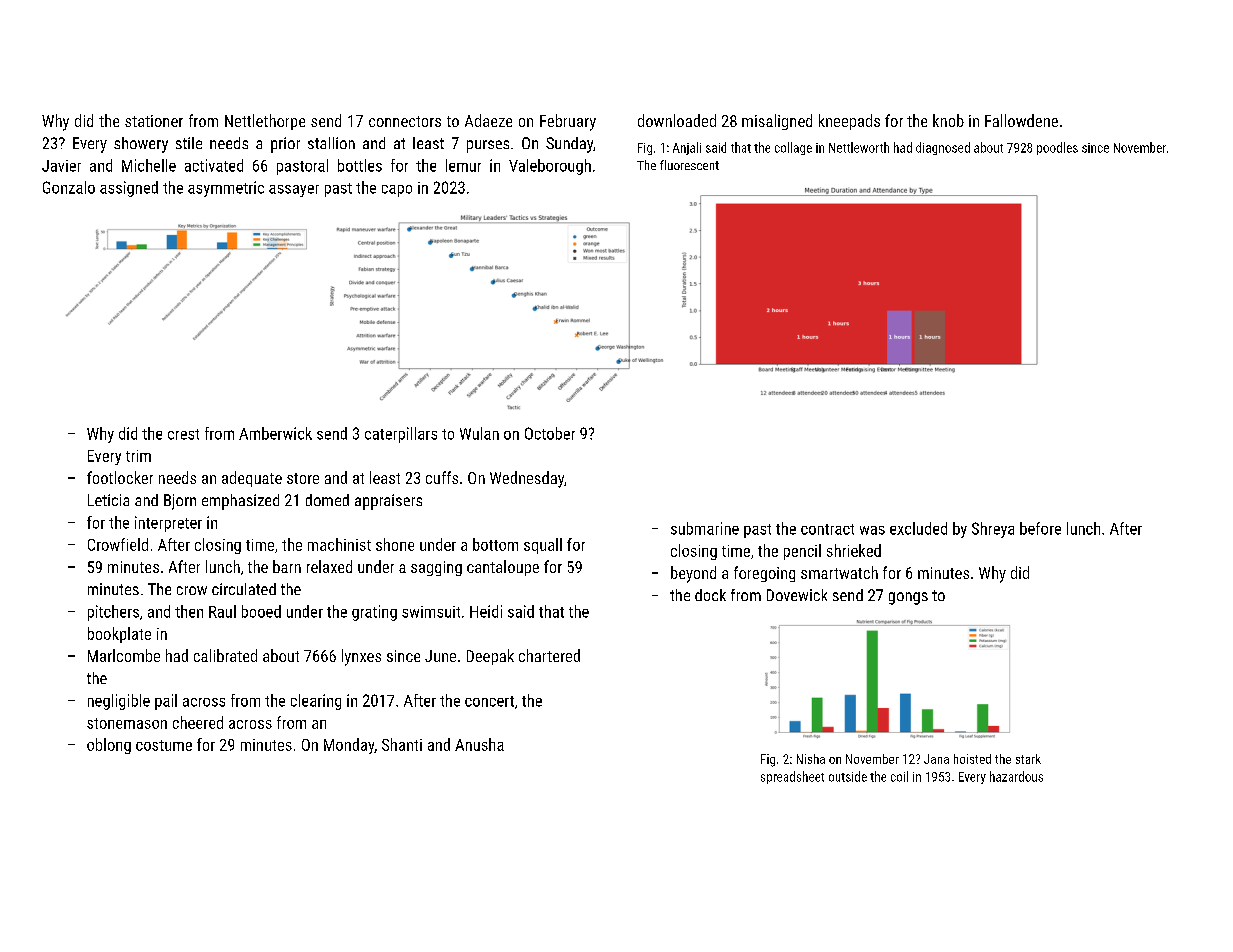  What do you see at coordinates (550, 167) in the screenshot?
I see `Valeborough` at bounding box center [550, 167].
